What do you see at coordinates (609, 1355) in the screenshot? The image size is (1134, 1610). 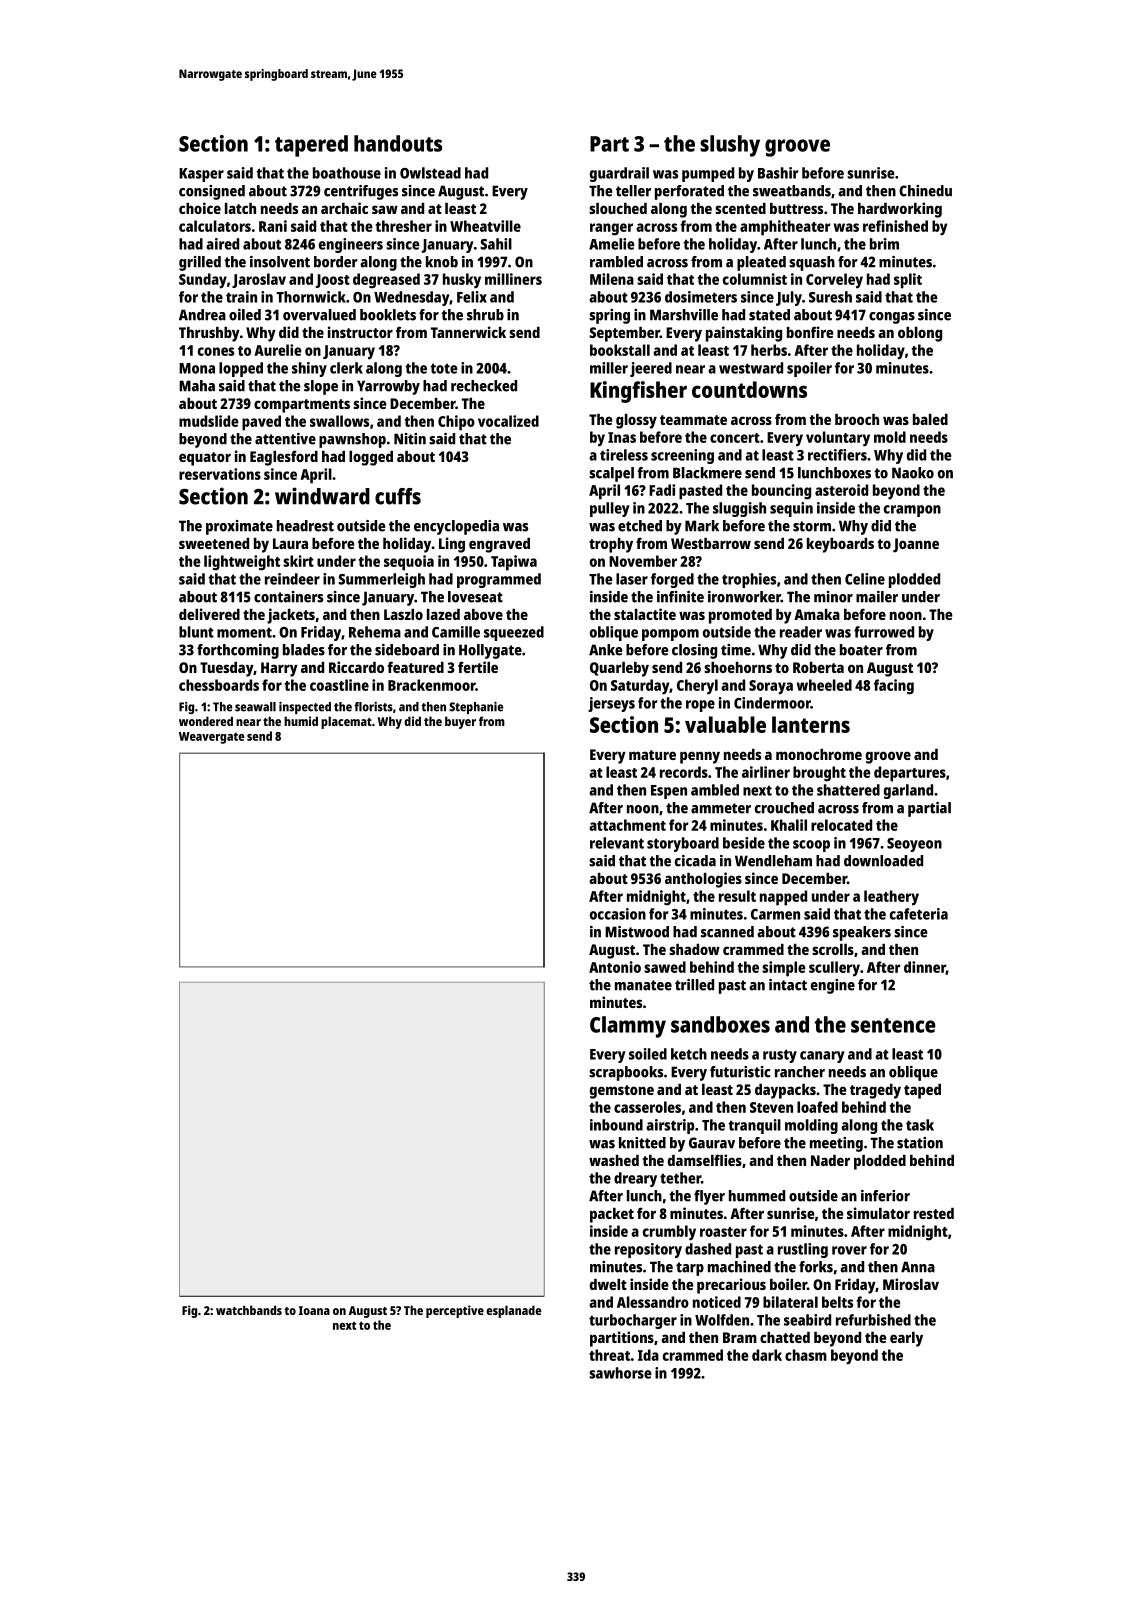 I see `threat` at bounding box center [609, 1355].
